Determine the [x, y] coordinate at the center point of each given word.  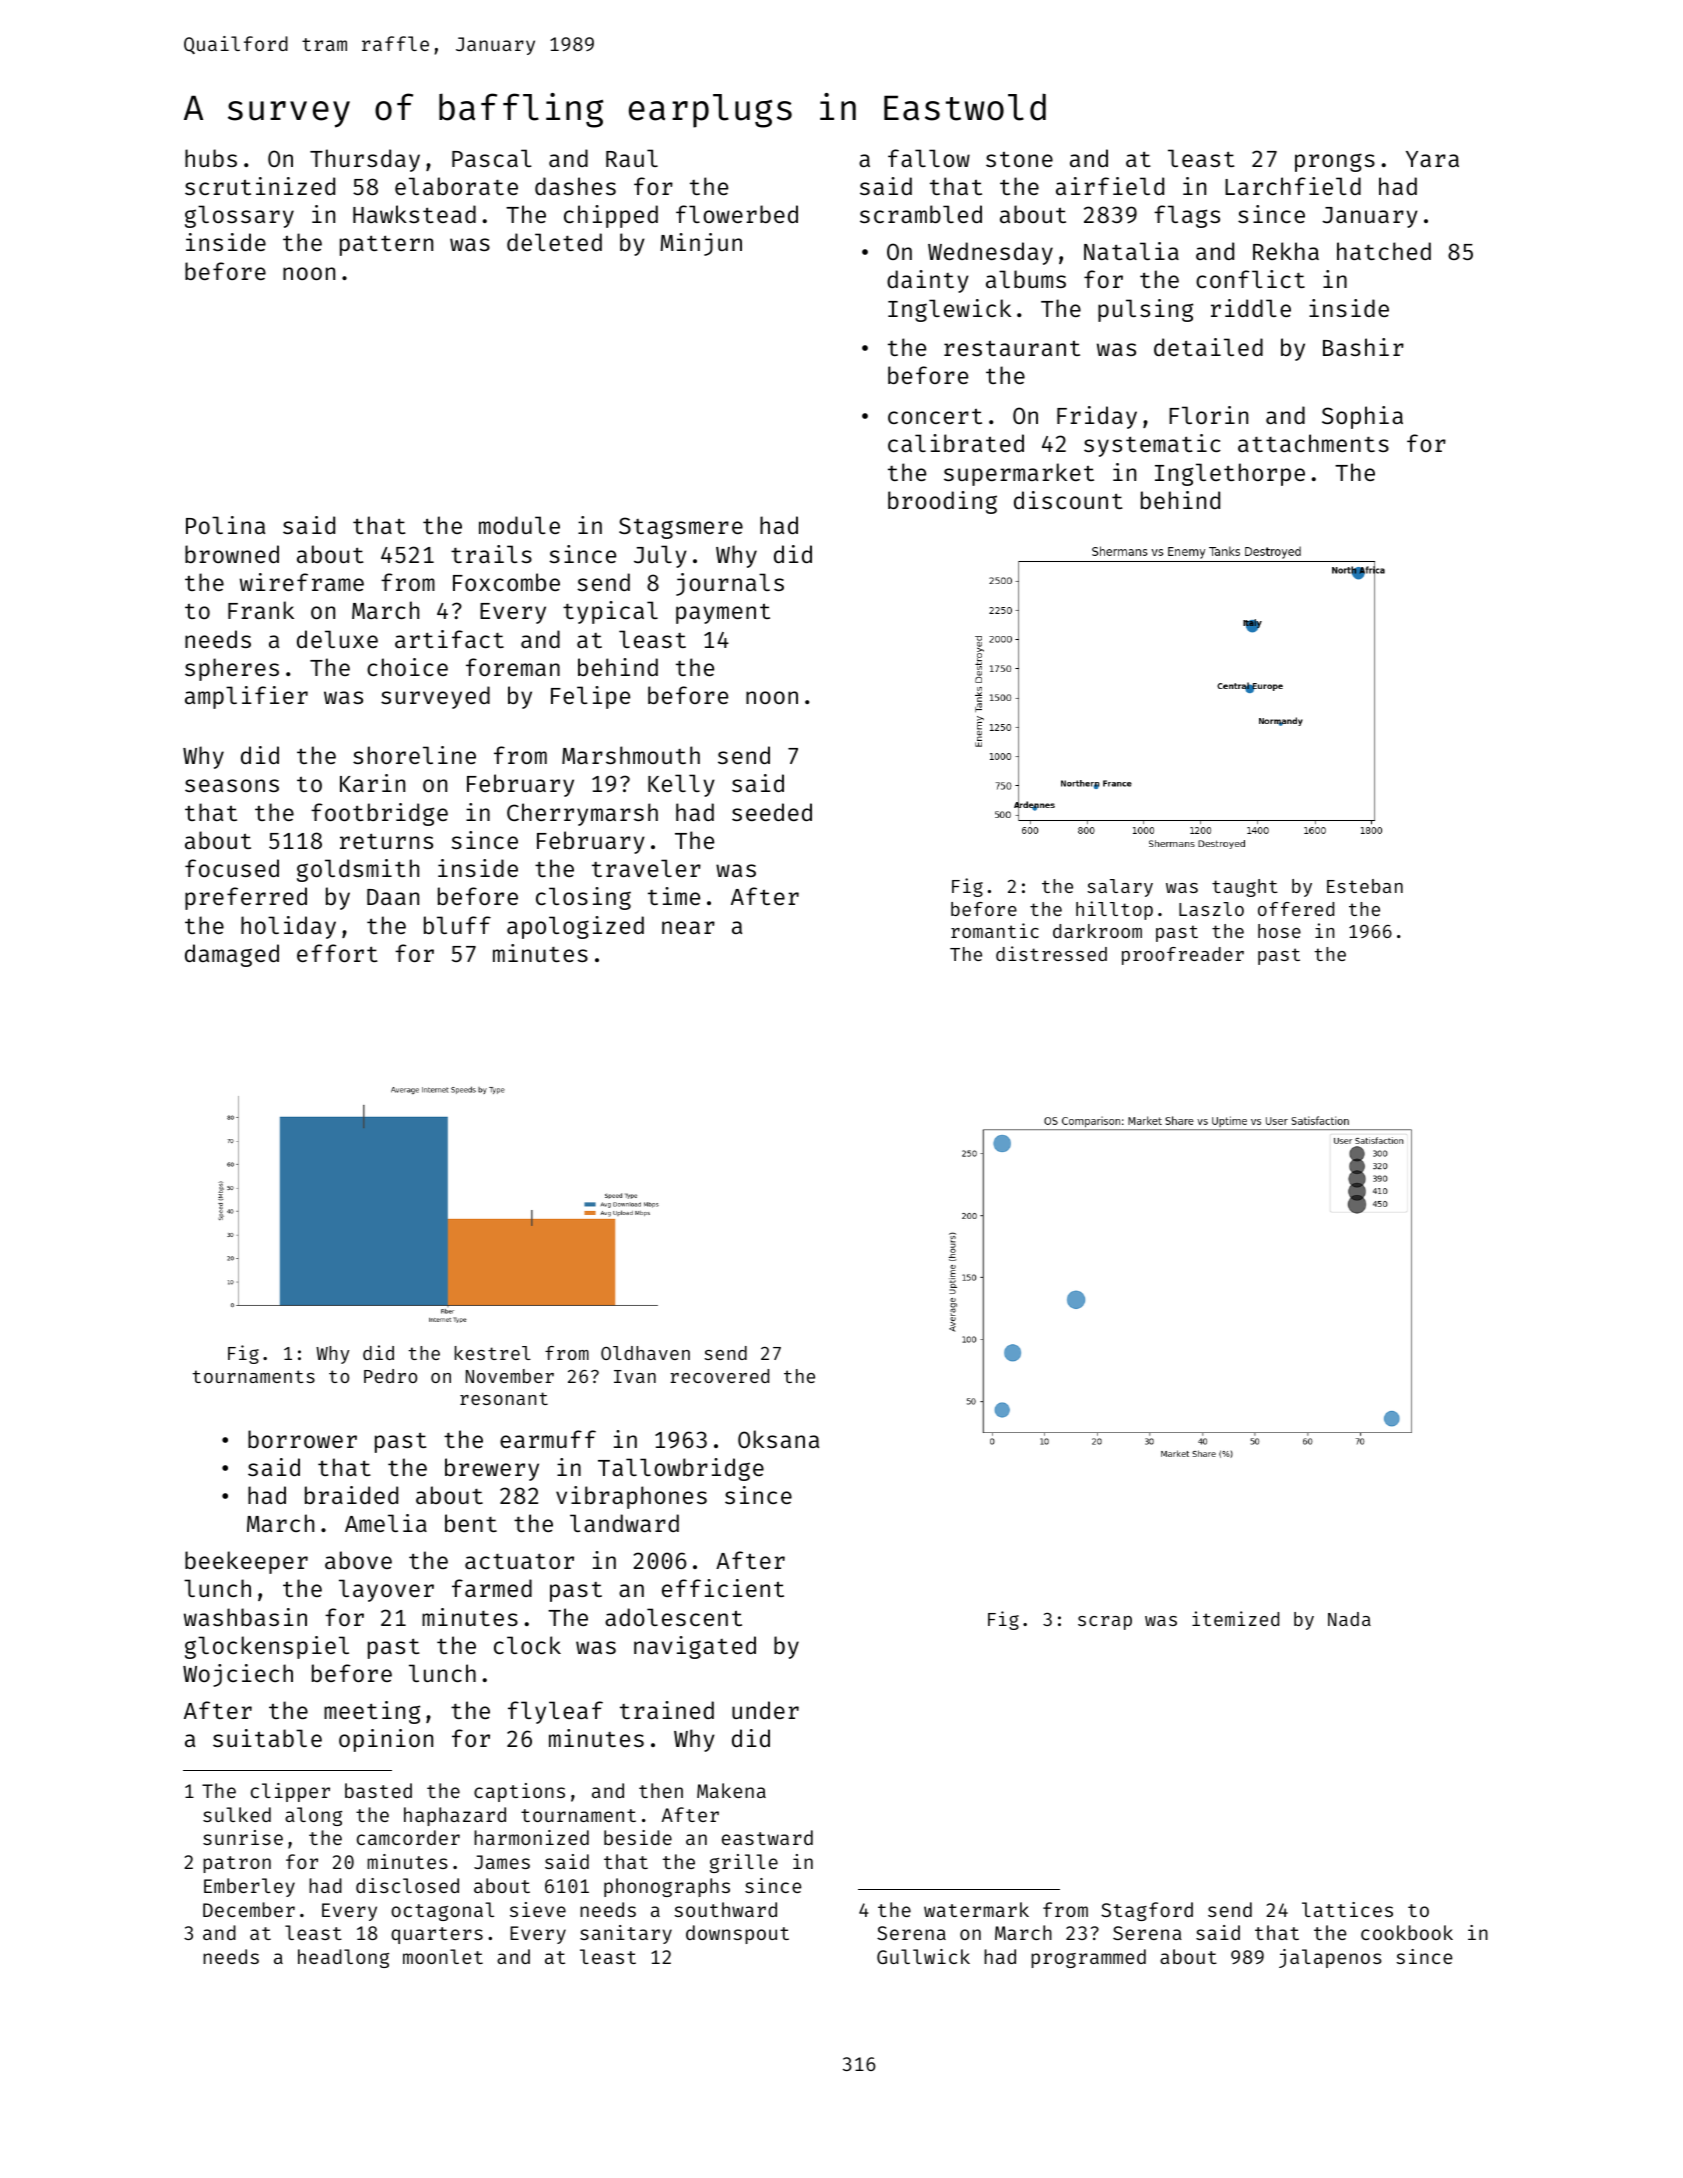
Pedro [390, 1376]
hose [1279, 931]
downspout [737, 1934]
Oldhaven [645, 1353]
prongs [1335, 162]
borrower [302, 1439]
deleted [554, 242]
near [688, 927]
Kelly [681, 785]
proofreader [1183, 956]
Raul [632, 158]
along [313, 1816]
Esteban [1365, 886]
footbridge [379, 814]
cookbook [1407, 1932]
